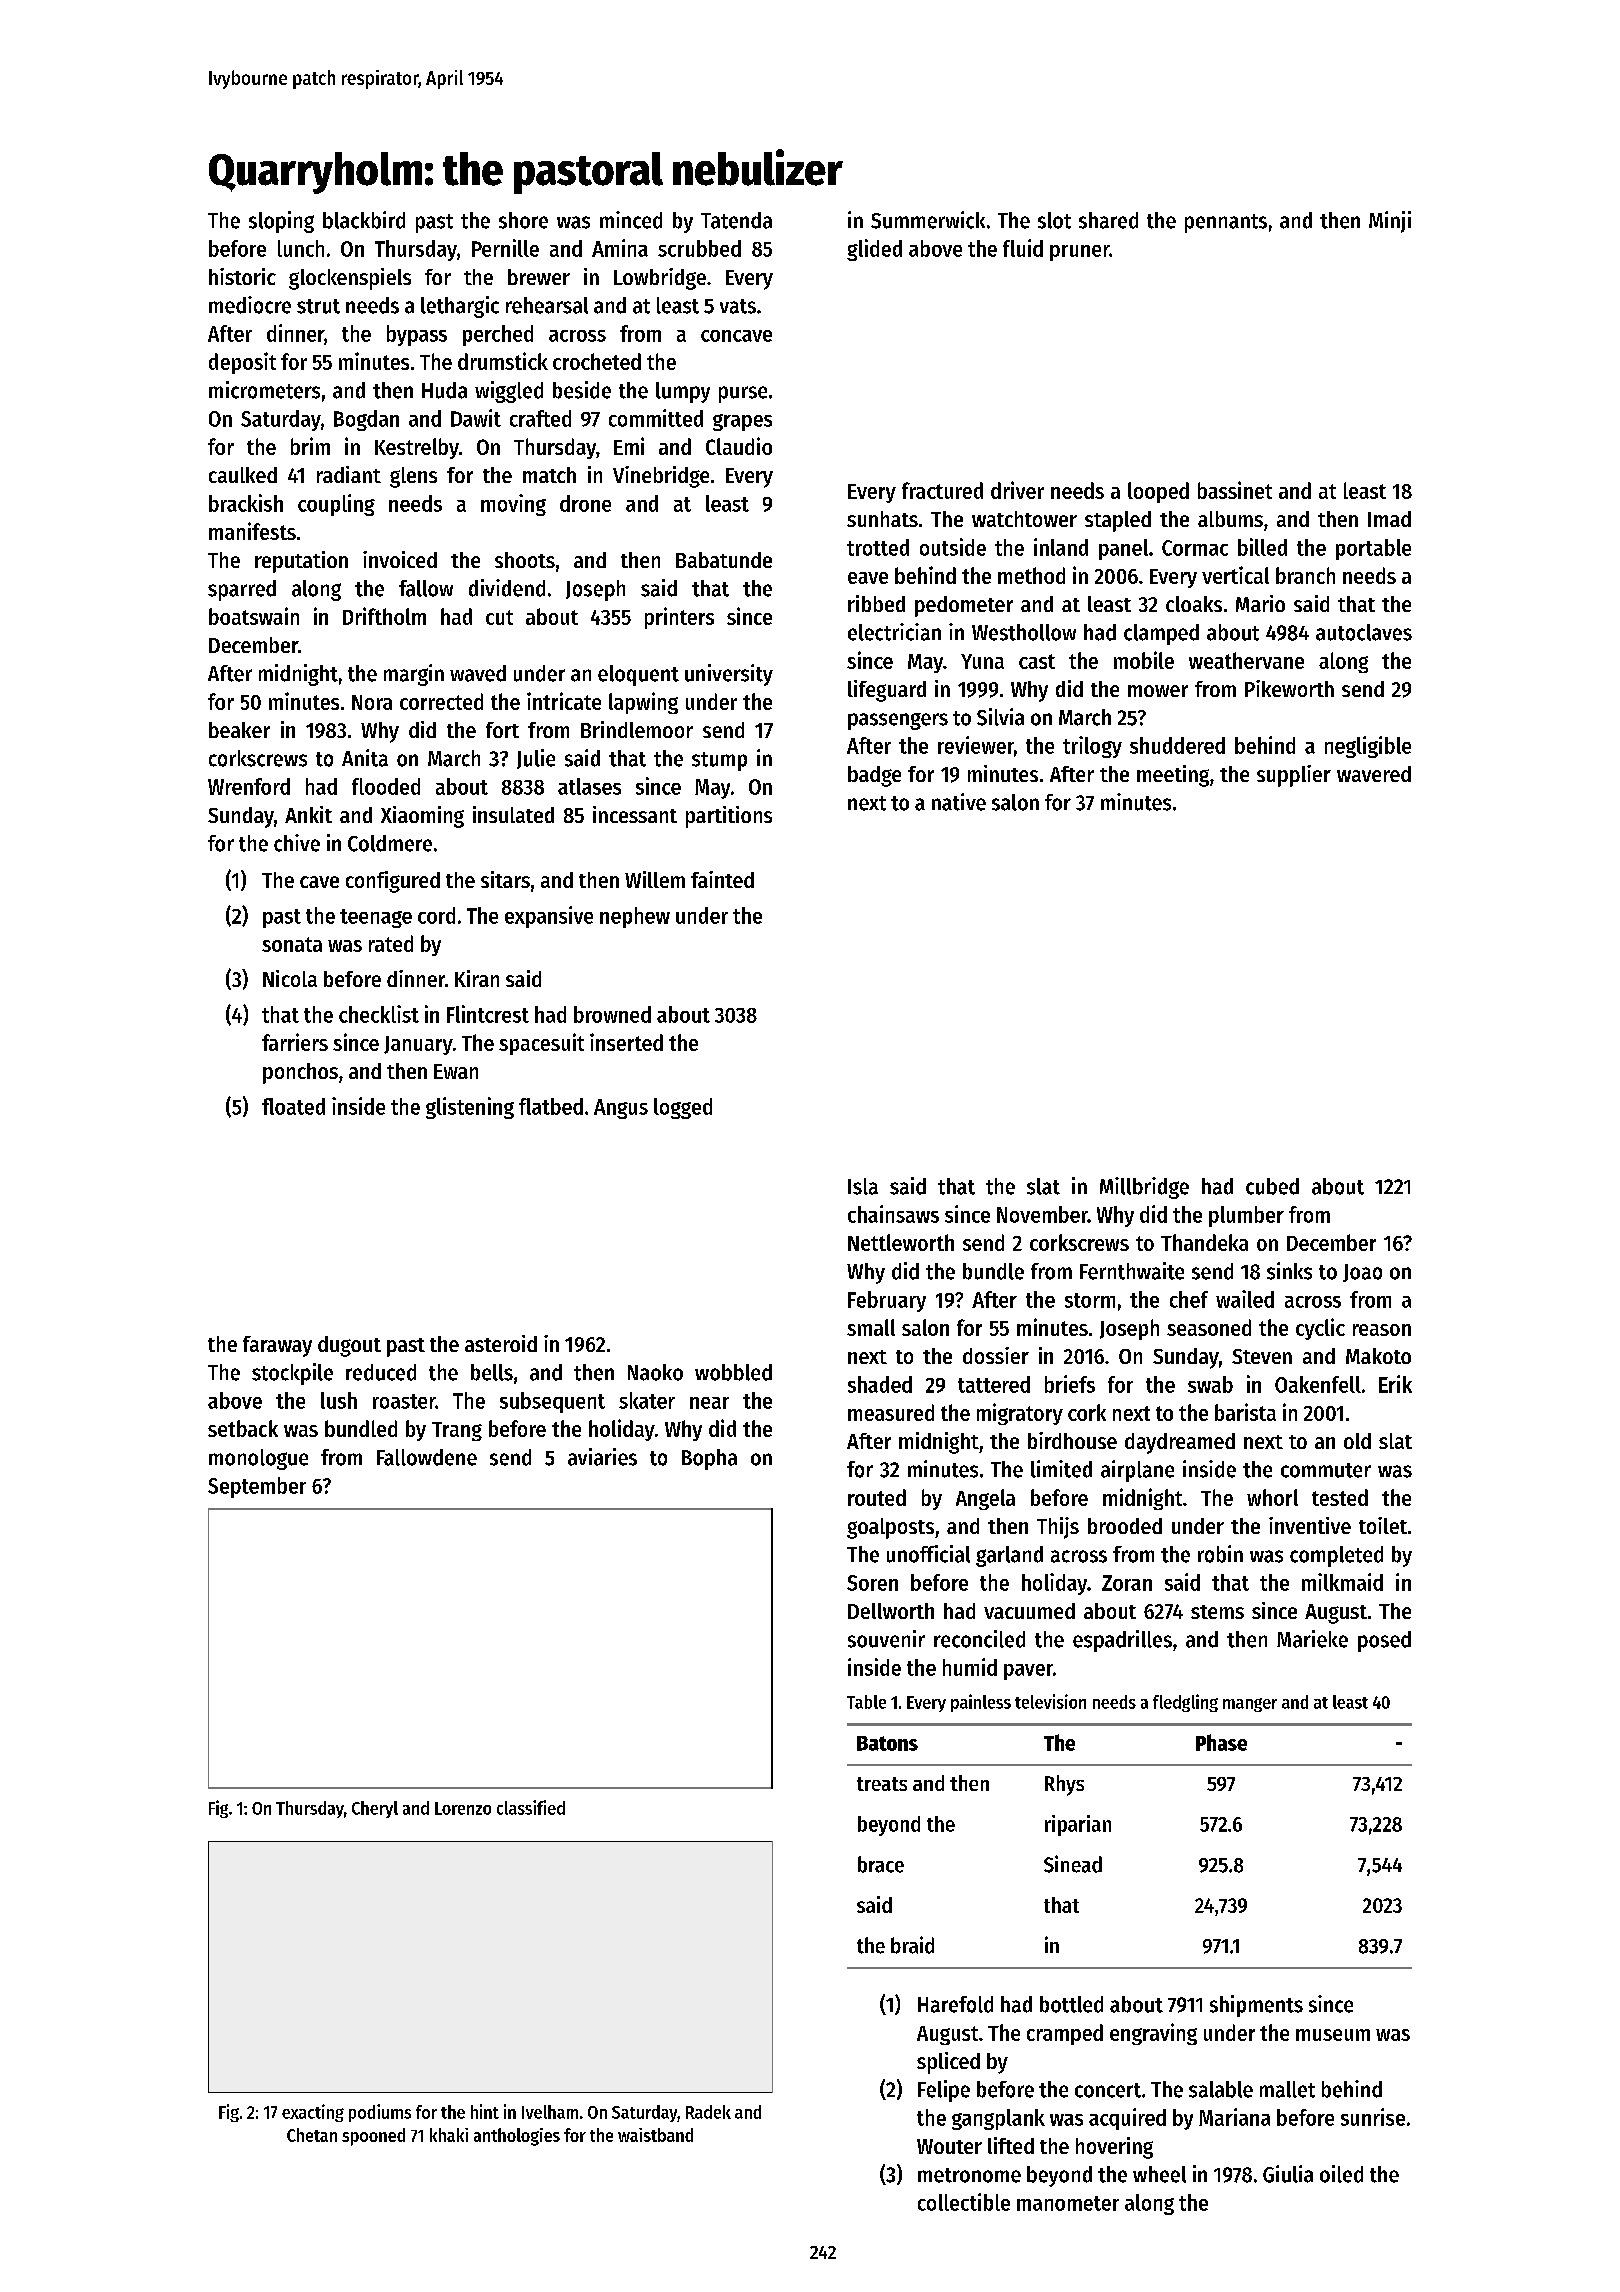 The height and width of the image is (2292, 1620). What do you see at coordinates (655, 2135) in the image?
I see `waistband` at bounding box center [655, 2135].
